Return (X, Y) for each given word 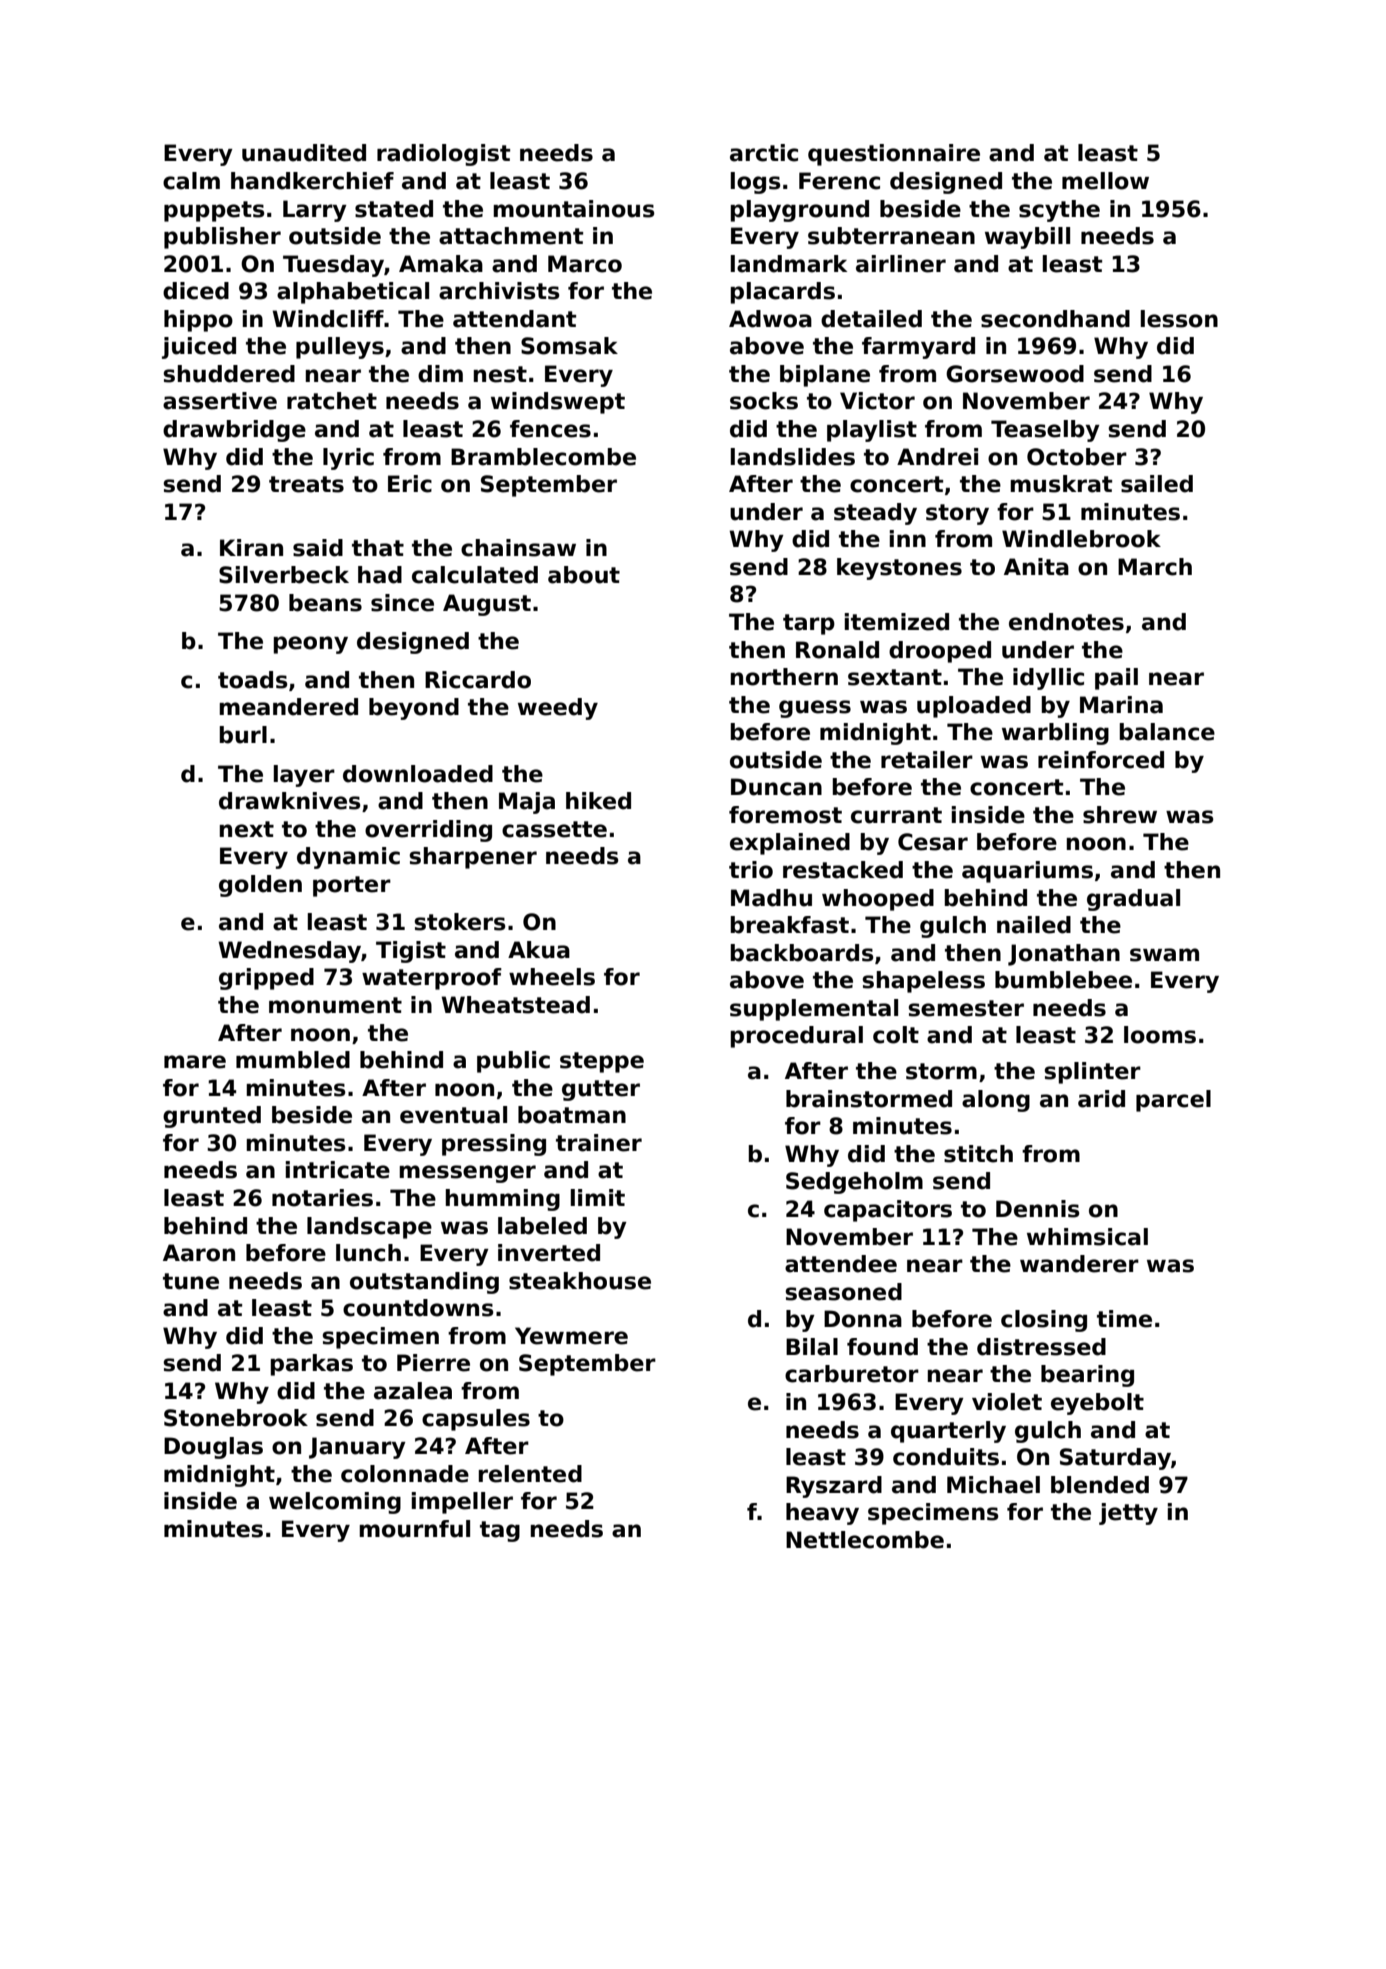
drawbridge (234, 431)
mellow (1105, 181)
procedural (797, 1037)
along (996, 1101)
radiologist (443, 155)
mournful (414, 1529)
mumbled (293, 1060)
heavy (822, 1514)
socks (764, 401)
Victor (877, 401)
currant (896, 815)
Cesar (933, 842)
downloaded (418, 774)
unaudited (304, 153)
